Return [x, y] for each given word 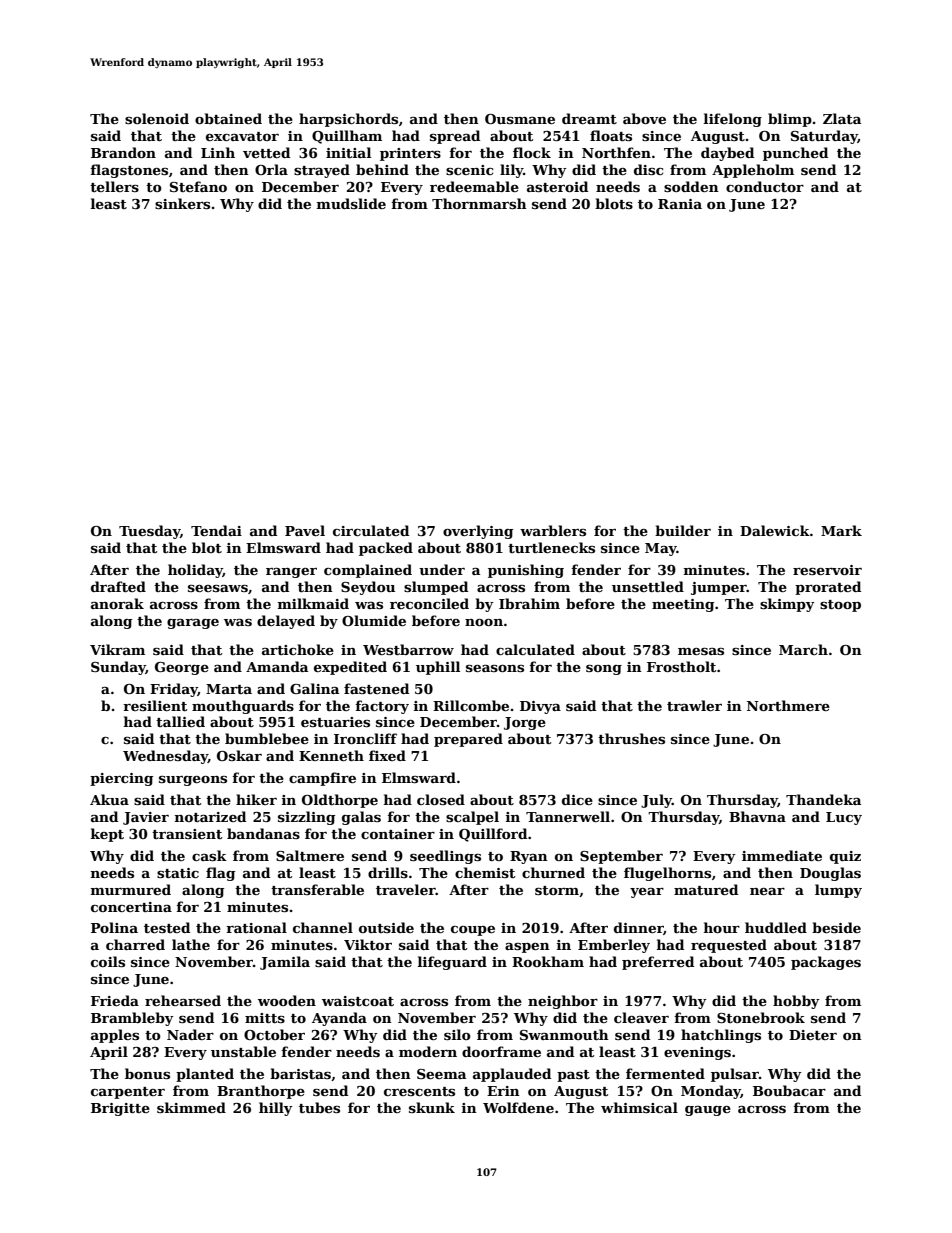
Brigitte [120, 1109]
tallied [180, 721]
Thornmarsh [479, 203]
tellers [114, 186]
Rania [680, 204]
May [661, 549]
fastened [376, 688]
